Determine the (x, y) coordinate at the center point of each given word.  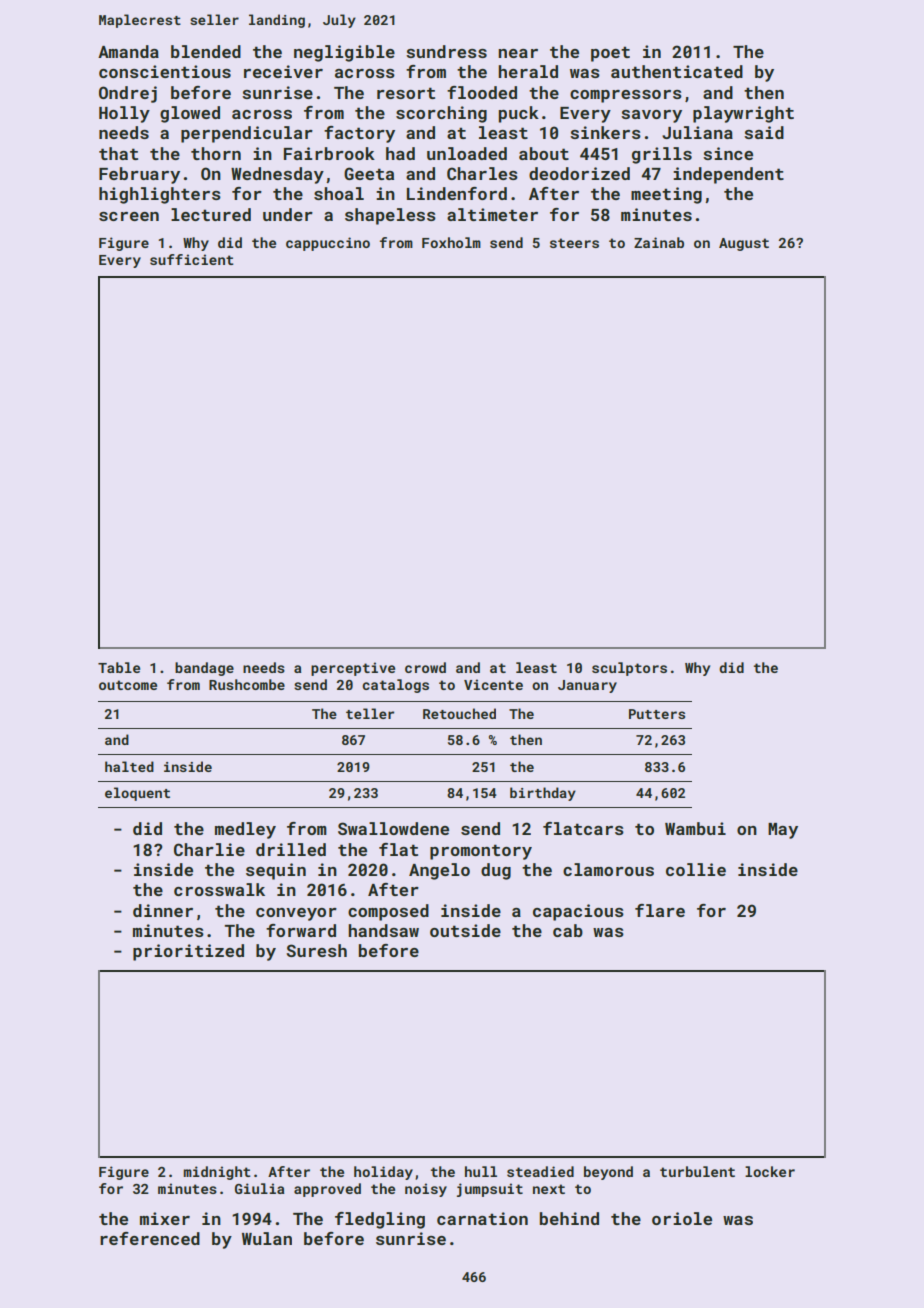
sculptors (629, 669)
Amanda (128, 51)
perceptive (353, 669)
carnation (482, 1218)
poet (610, 54)
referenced (150, 1238)
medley (245, 830)
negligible (344, 53)
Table (119, 667)
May (783, 831)
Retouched (459, 713)
